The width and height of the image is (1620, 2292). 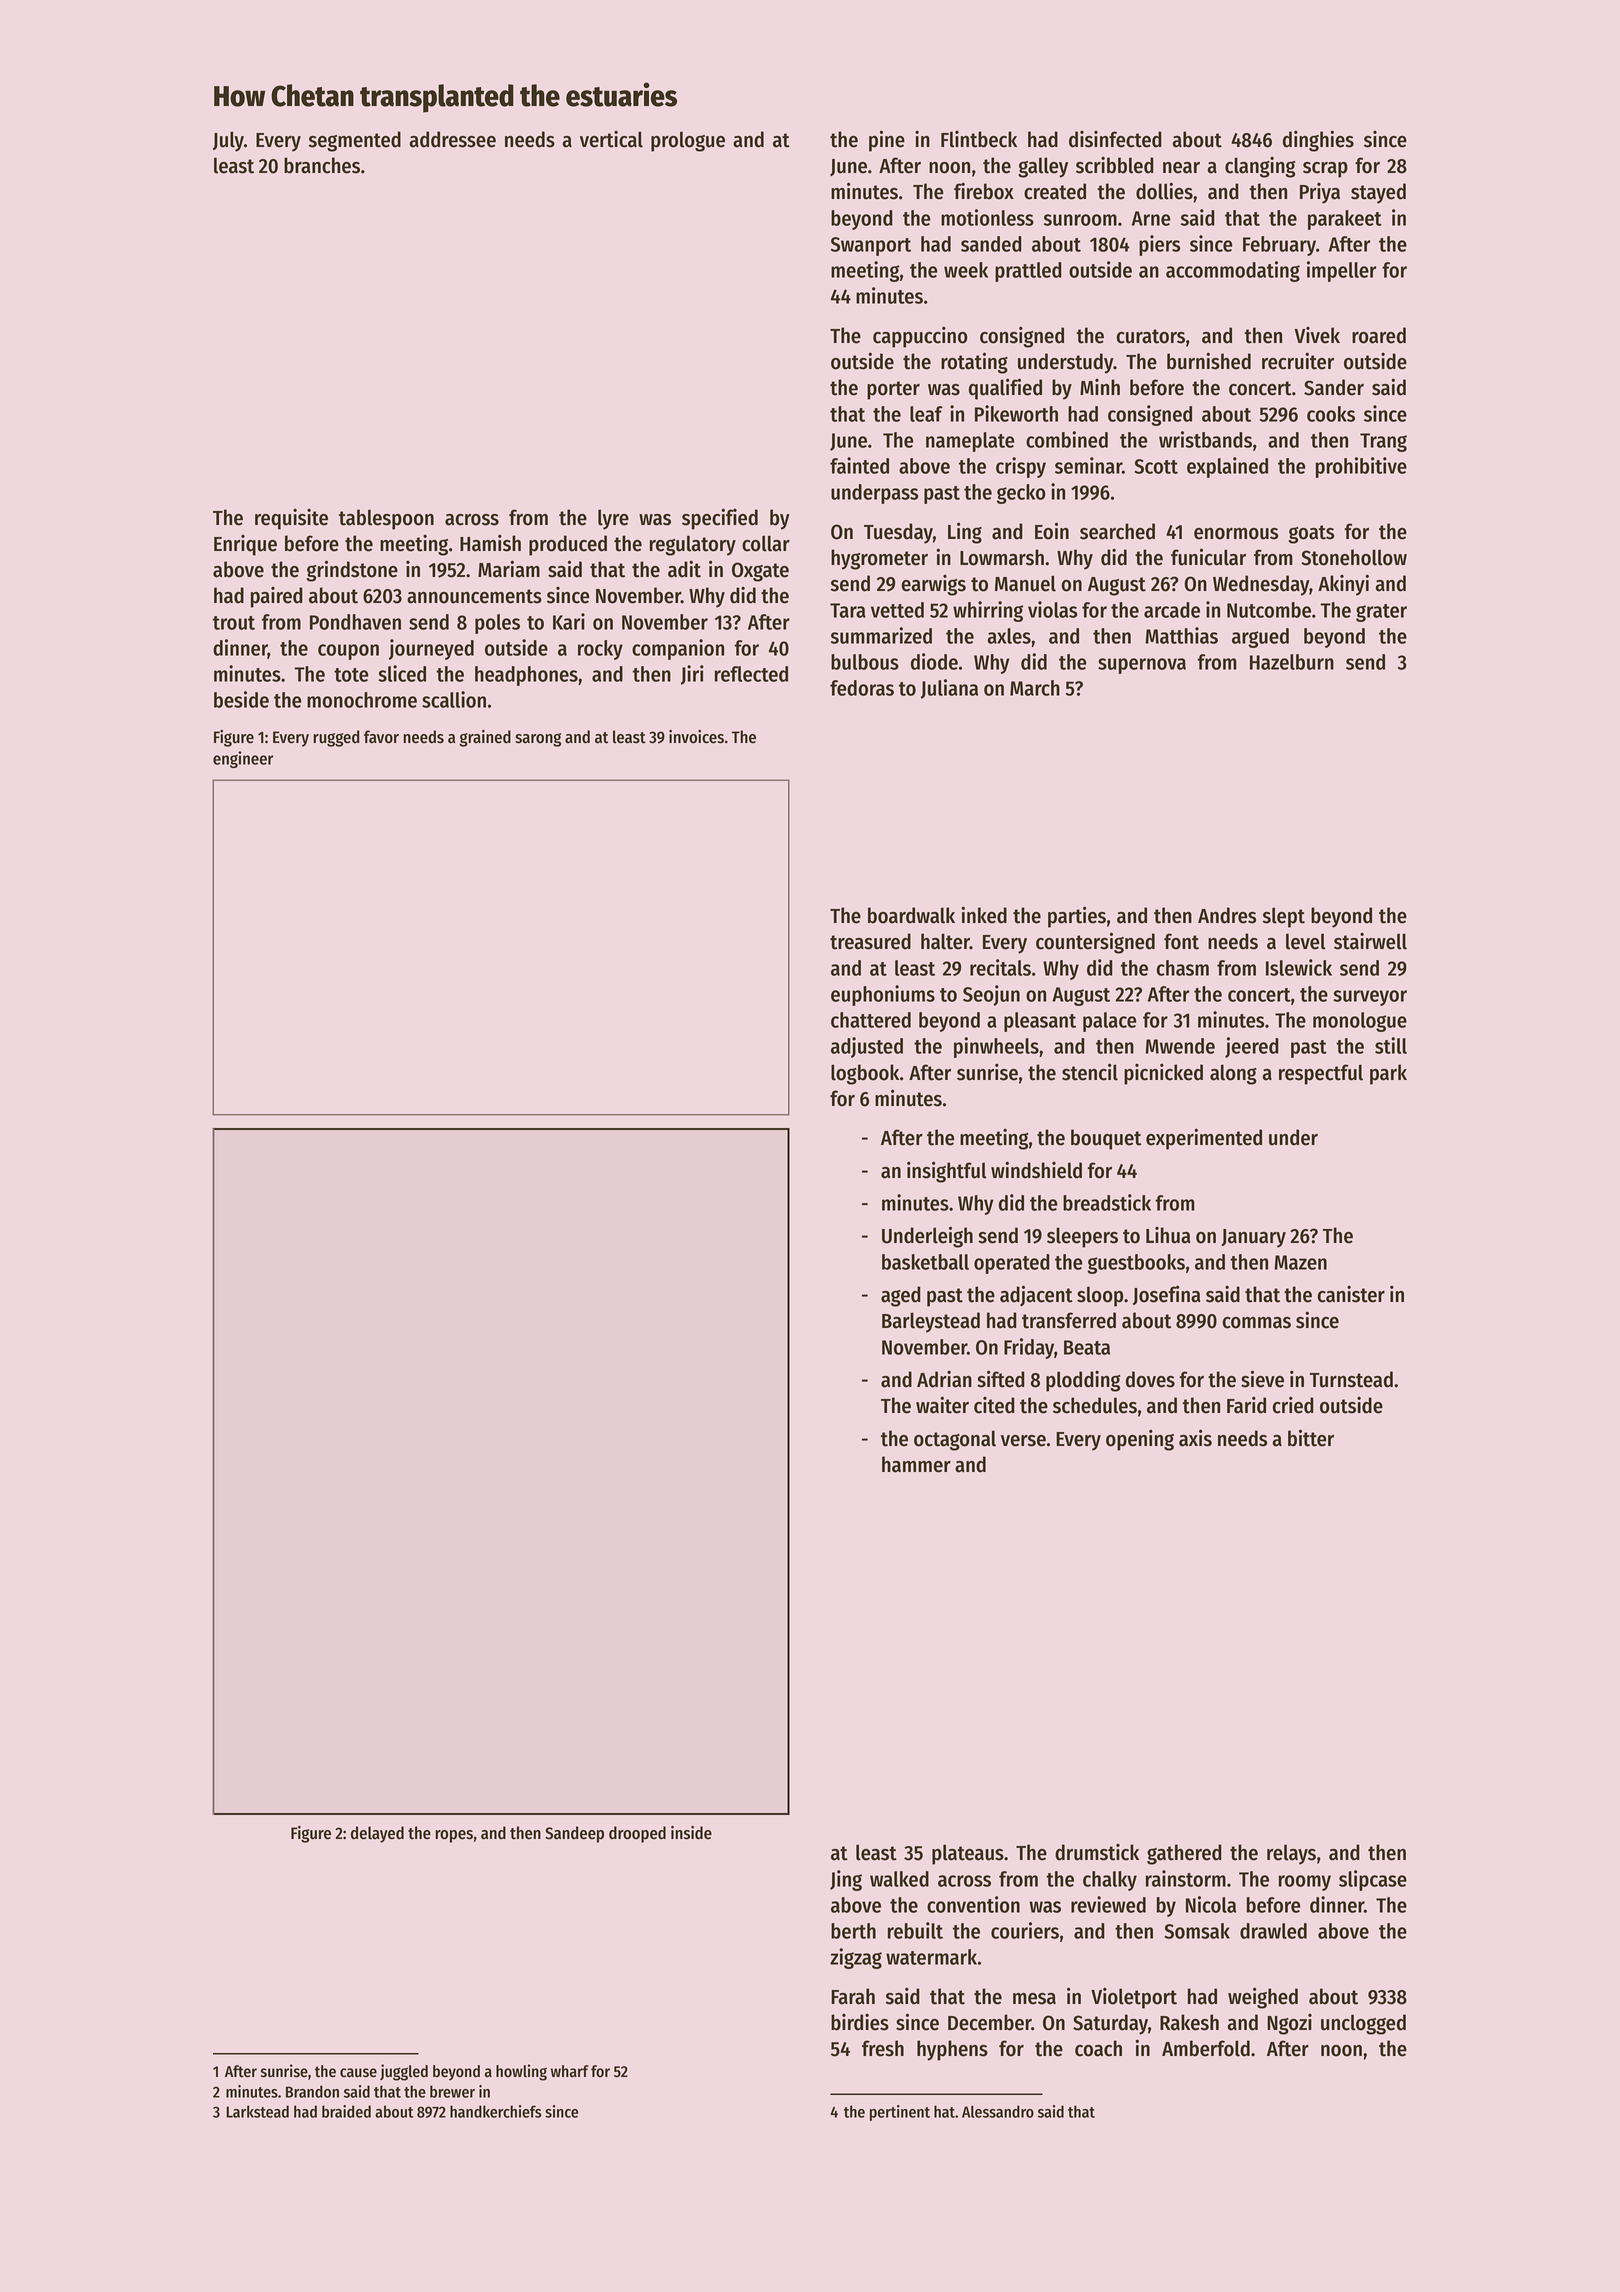 I want to click on requisite, so click(x=291, y=519).
